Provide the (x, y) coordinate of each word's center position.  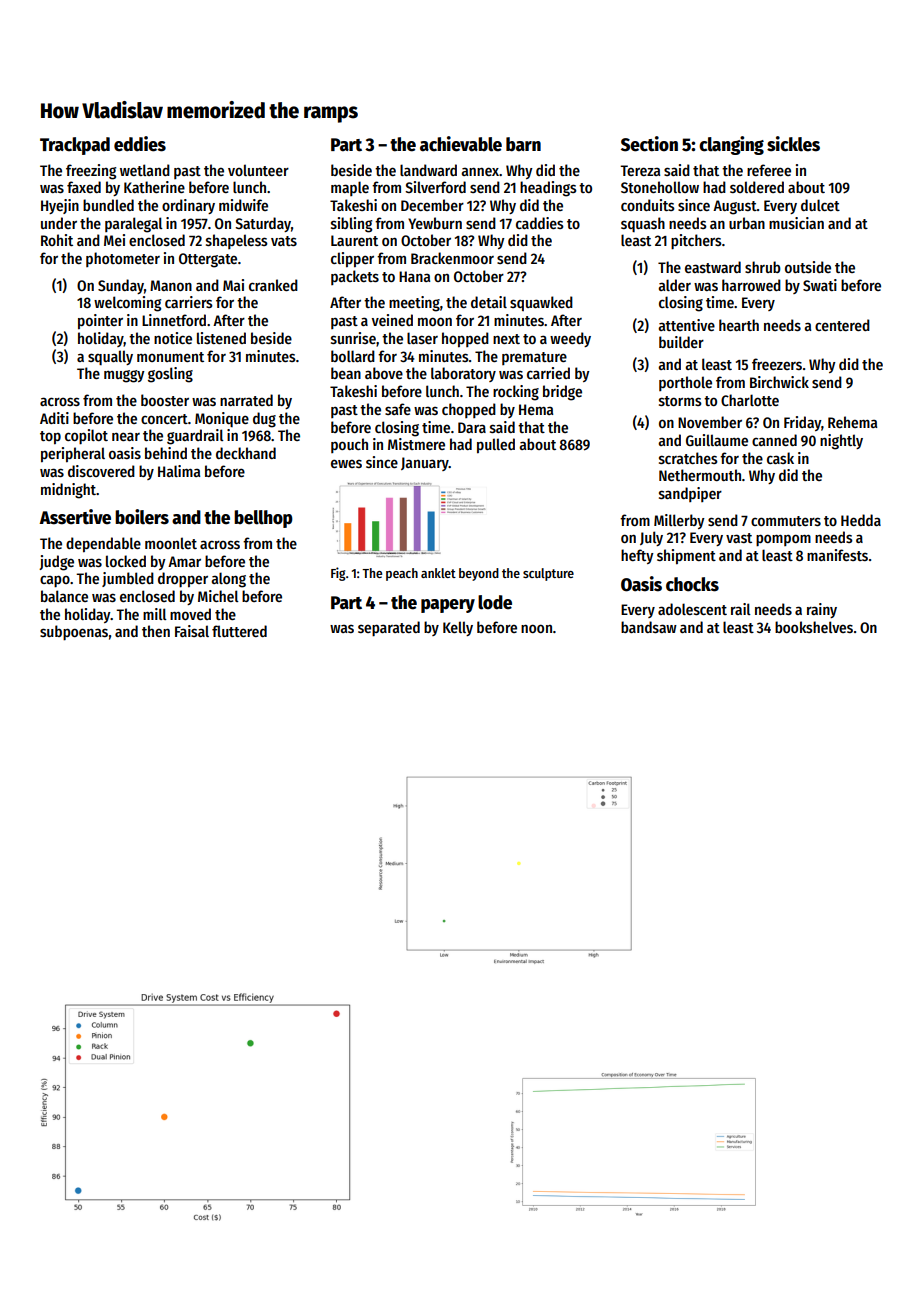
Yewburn (435, 223)
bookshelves (814, 627)
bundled (108, 205)
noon (536, 628)
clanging (731, 145)
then (156, 631)
